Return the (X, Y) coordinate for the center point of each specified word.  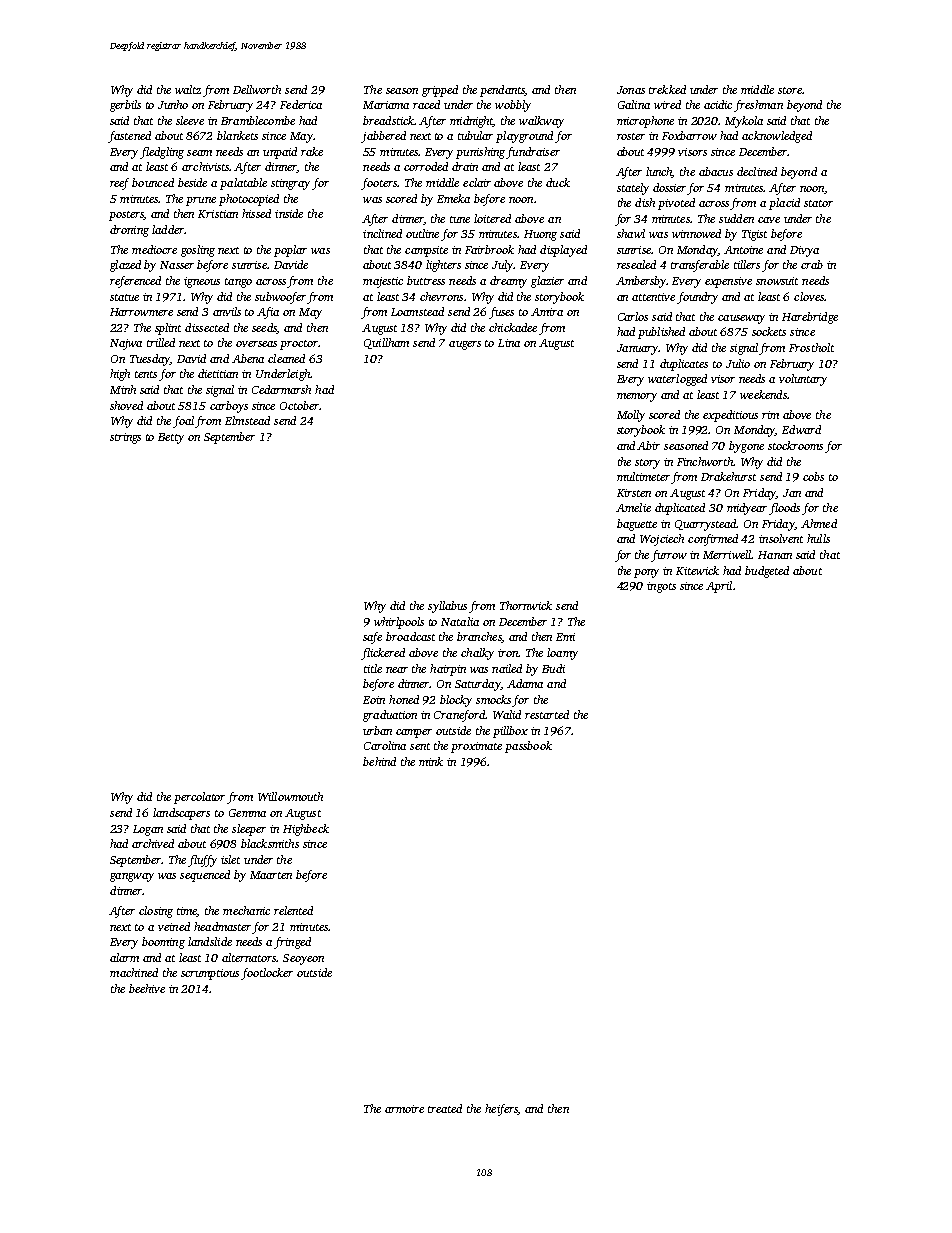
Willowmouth (290, 796)
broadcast (410, 636)
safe (372, 638)
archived (153, 843)
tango (238, 283)
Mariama (386, 105)
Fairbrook (489, 249)
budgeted (767, 572)
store (790, 90)
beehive (147, 988)
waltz (188, 89)
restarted (547, 714)
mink (431, 761)
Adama (525, 683)
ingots (661, 587)
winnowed (696, 233)
